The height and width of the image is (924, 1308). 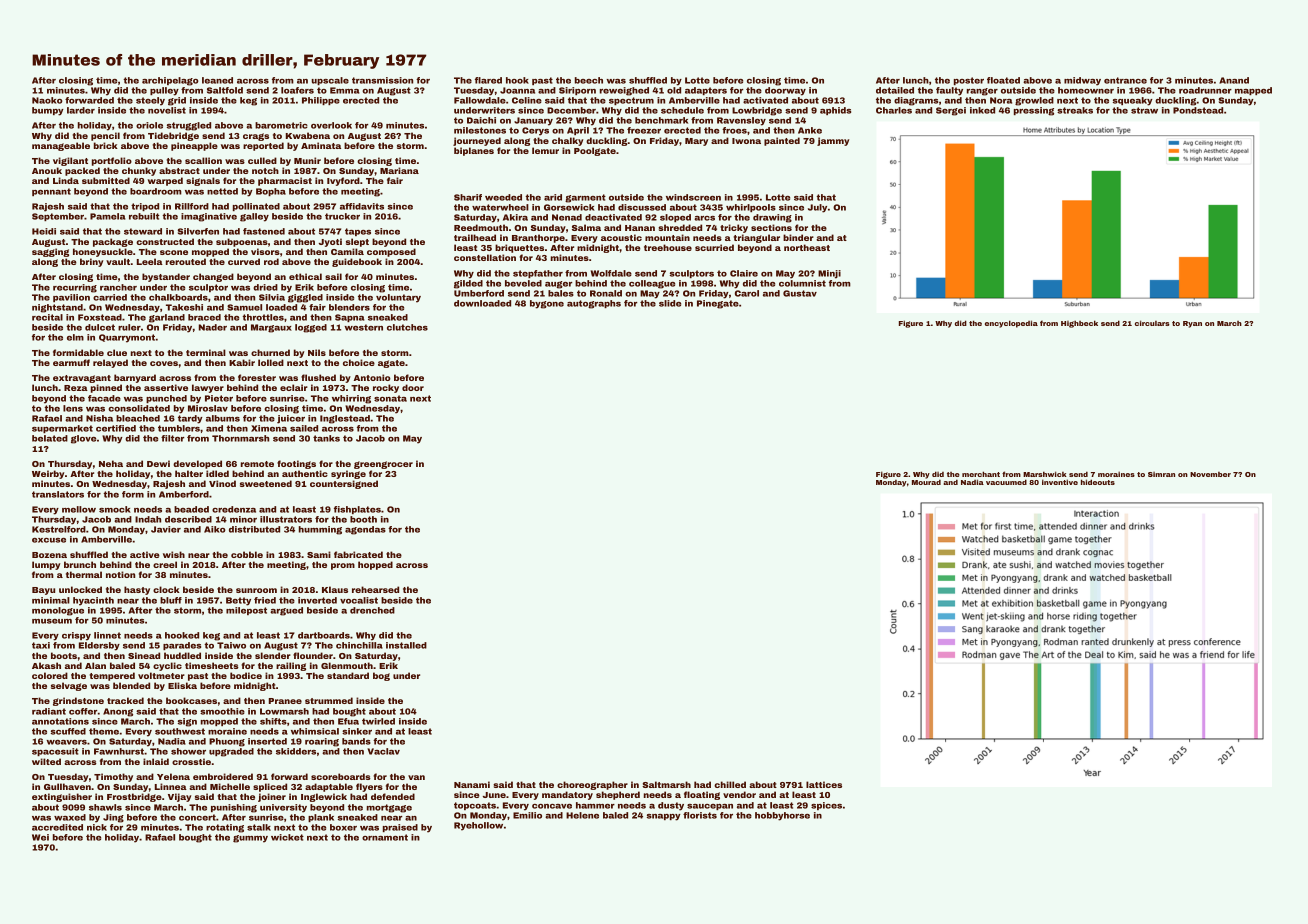 I want to click on flyers, so click(x=369, y=787).
